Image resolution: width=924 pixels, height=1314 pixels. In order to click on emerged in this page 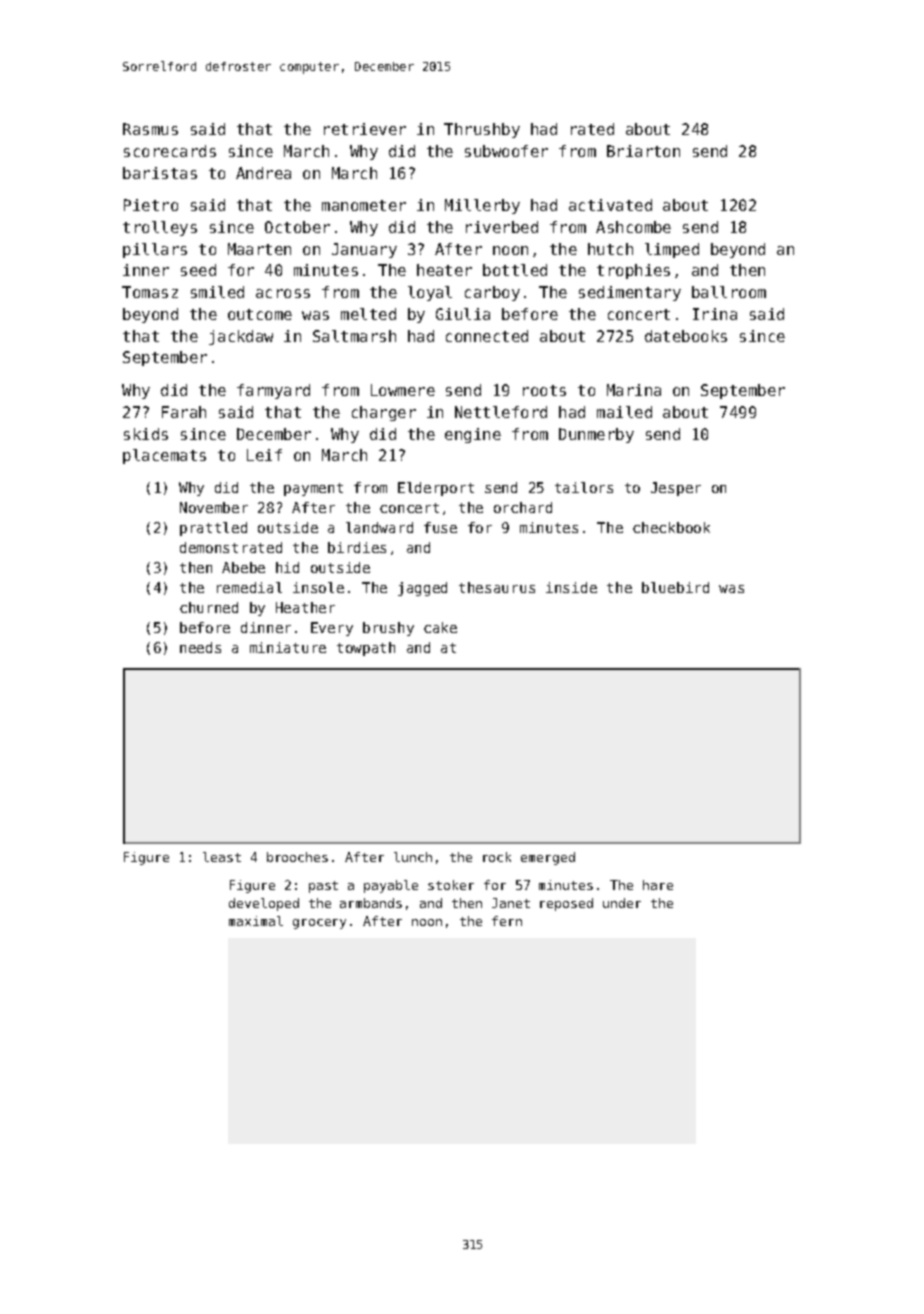, I will do `click(548, 858)`.
